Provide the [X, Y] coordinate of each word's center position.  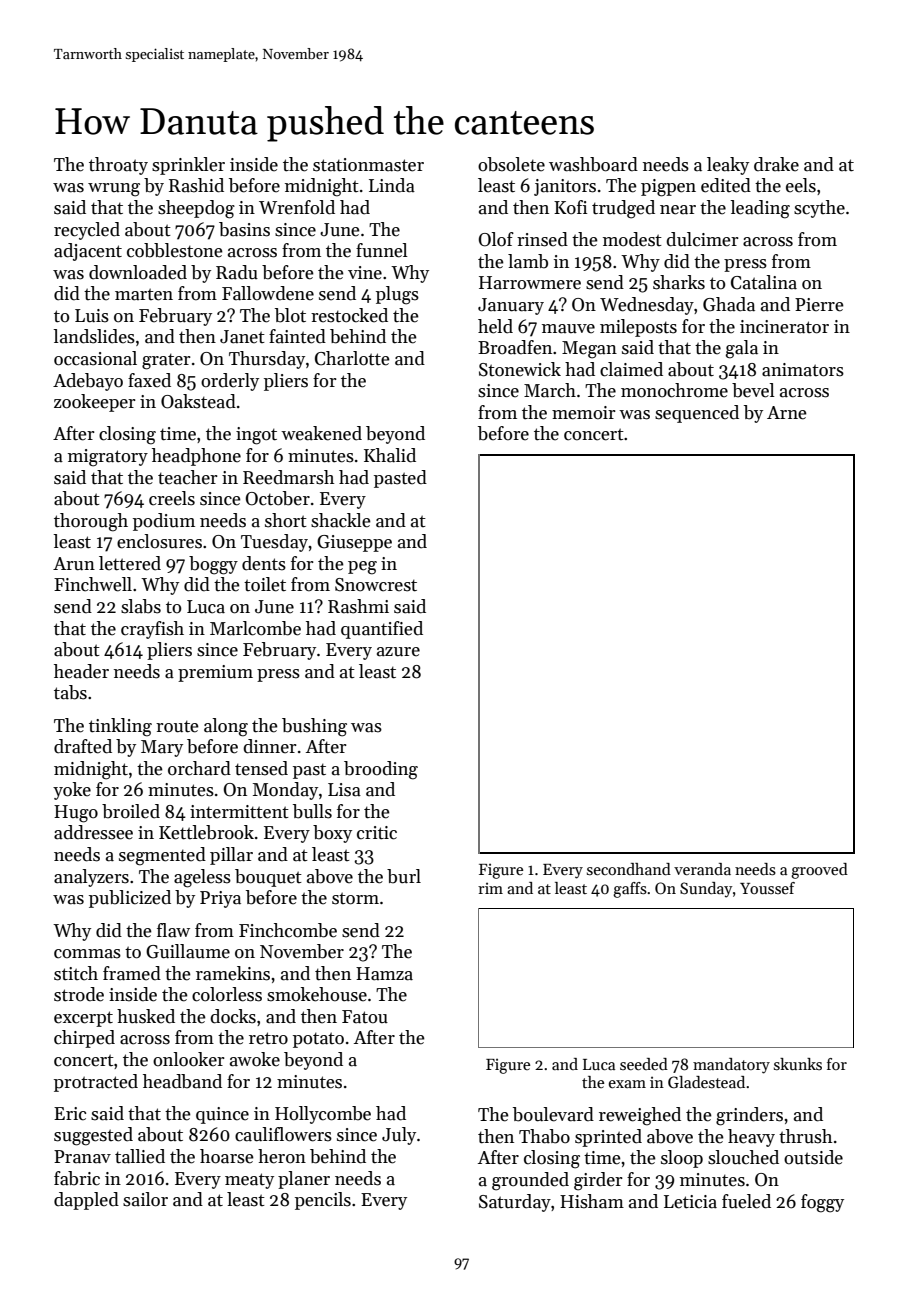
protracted [96, 1083]
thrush [805, 1136]
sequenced [697, 414]
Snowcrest [376, 585]
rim [490, 888]
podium [164, 522]
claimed [631, 369]
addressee [93, 832]
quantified [382, 630]
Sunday [706, 890]
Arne [787, 413]
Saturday [515, 1203]
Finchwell [93, 584]
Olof [496, 239]
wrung [114, 190]
